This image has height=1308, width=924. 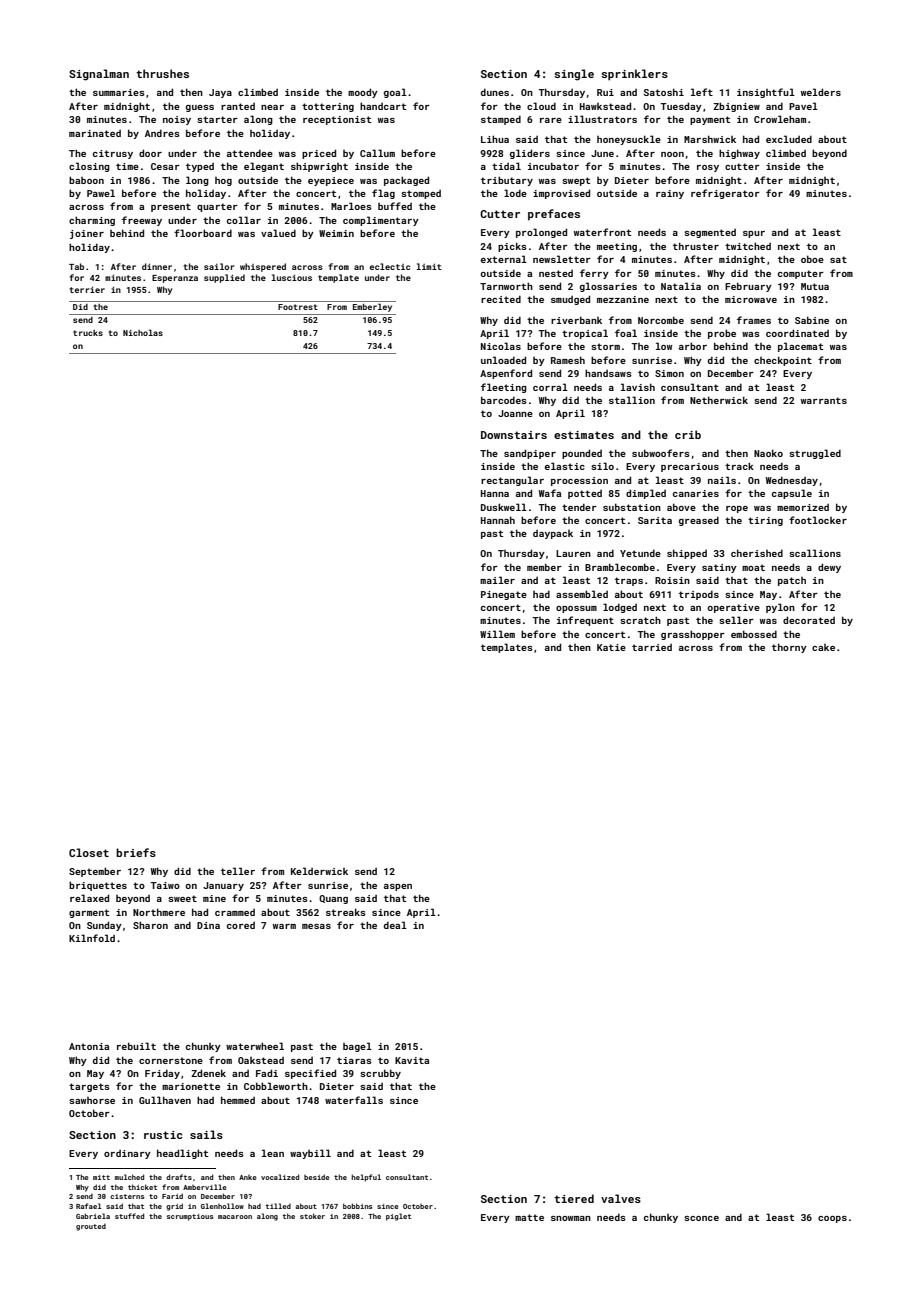 What do you see at coordinates (701, 1218) in the image?
I see `sconce` at bounding box center [701, 1218].
